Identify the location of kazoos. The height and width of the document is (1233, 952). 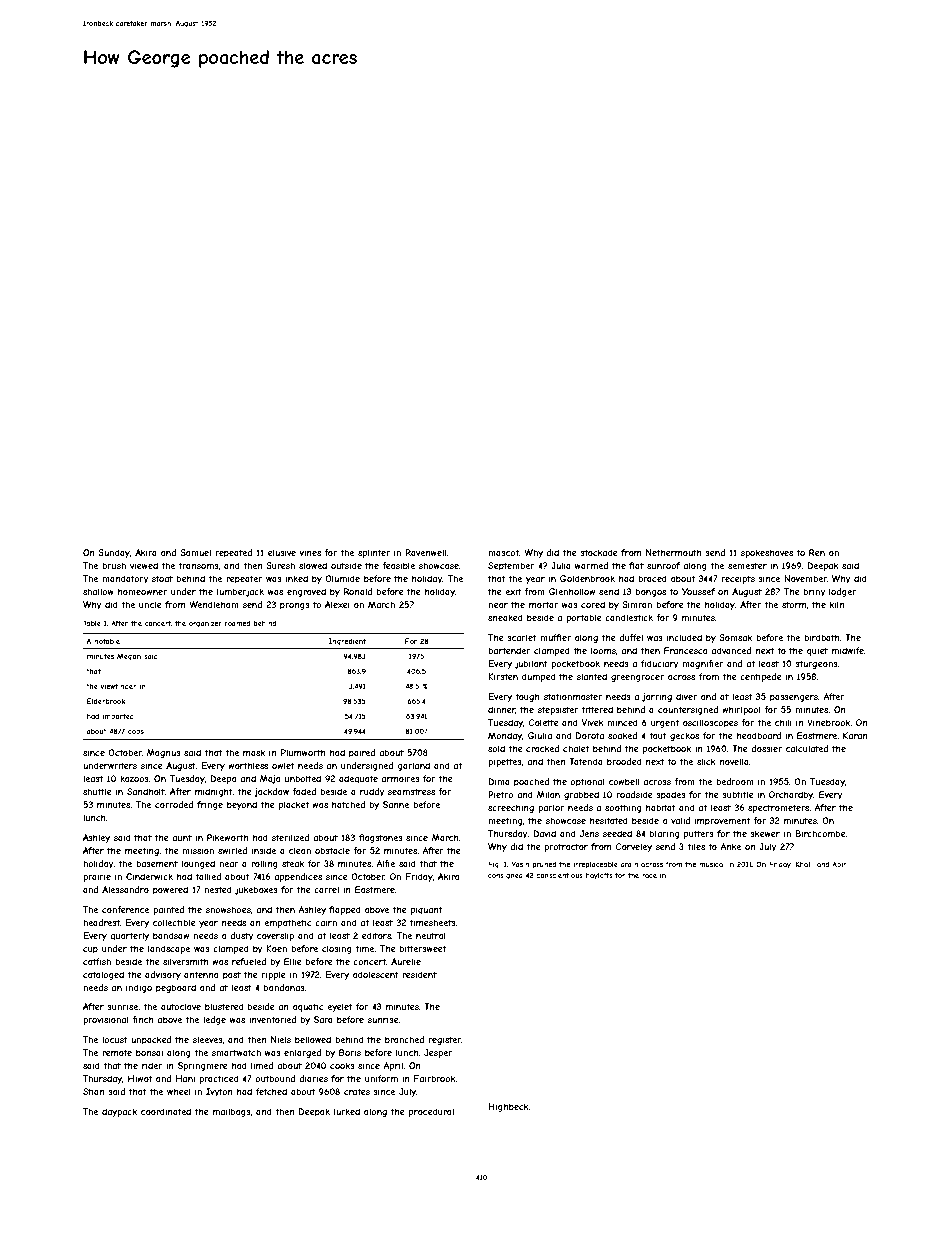
(134, 778).
